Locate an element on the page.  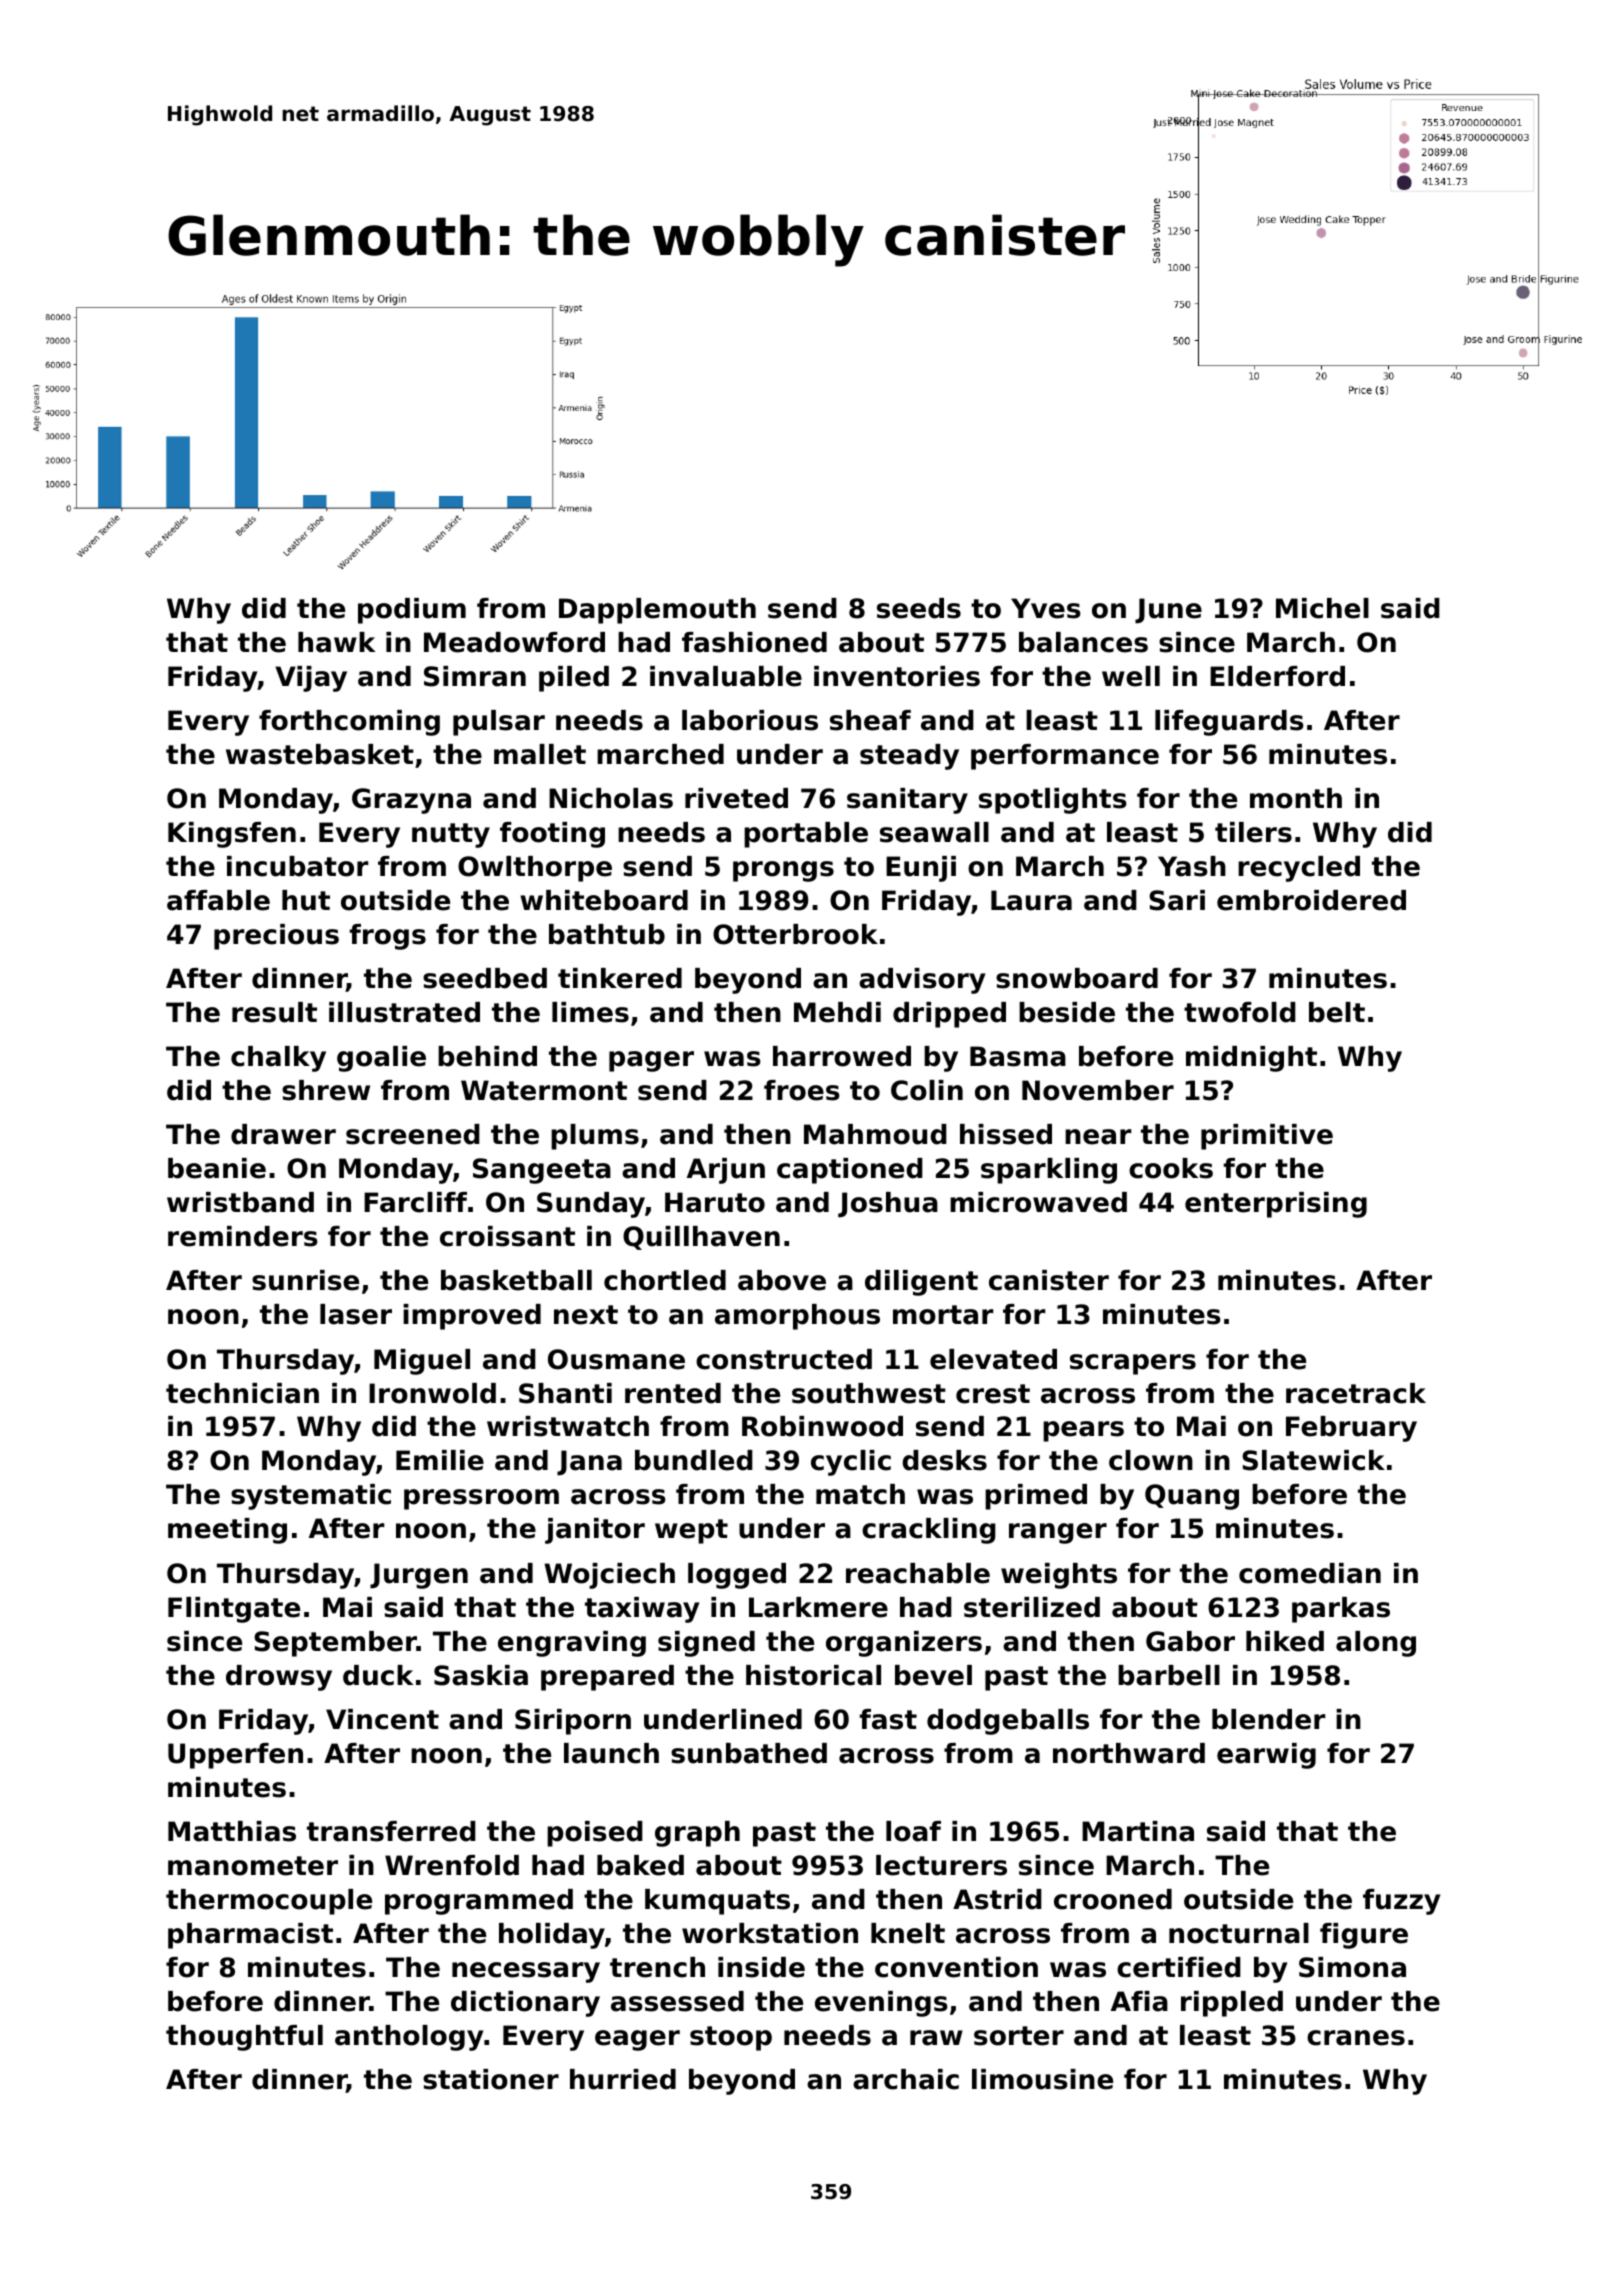
Quillhaven is located at coordinates (701, 1238).
